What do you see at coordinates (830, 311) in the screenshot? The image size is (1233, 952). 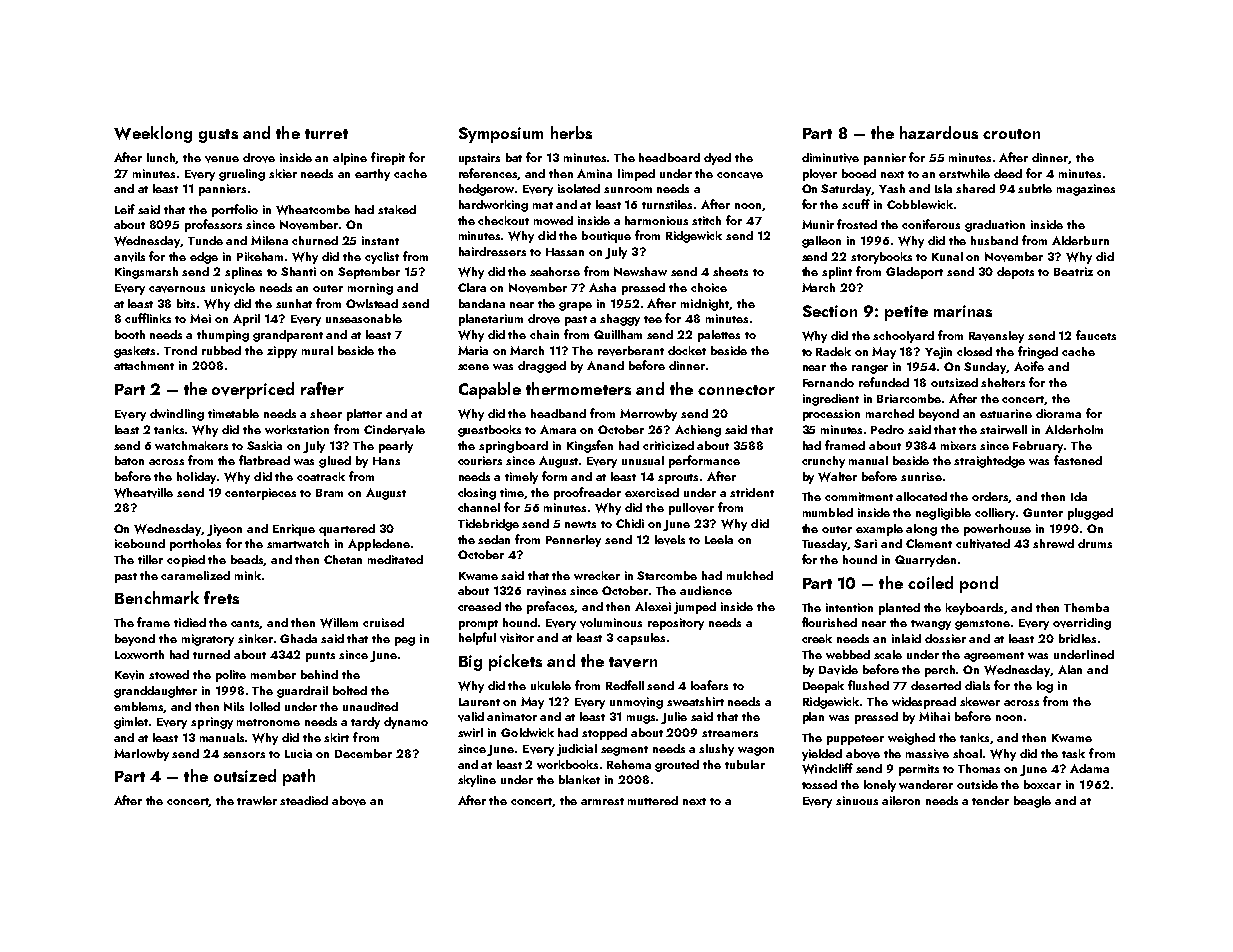 I see `Section` at bounding box center [830, 311].
